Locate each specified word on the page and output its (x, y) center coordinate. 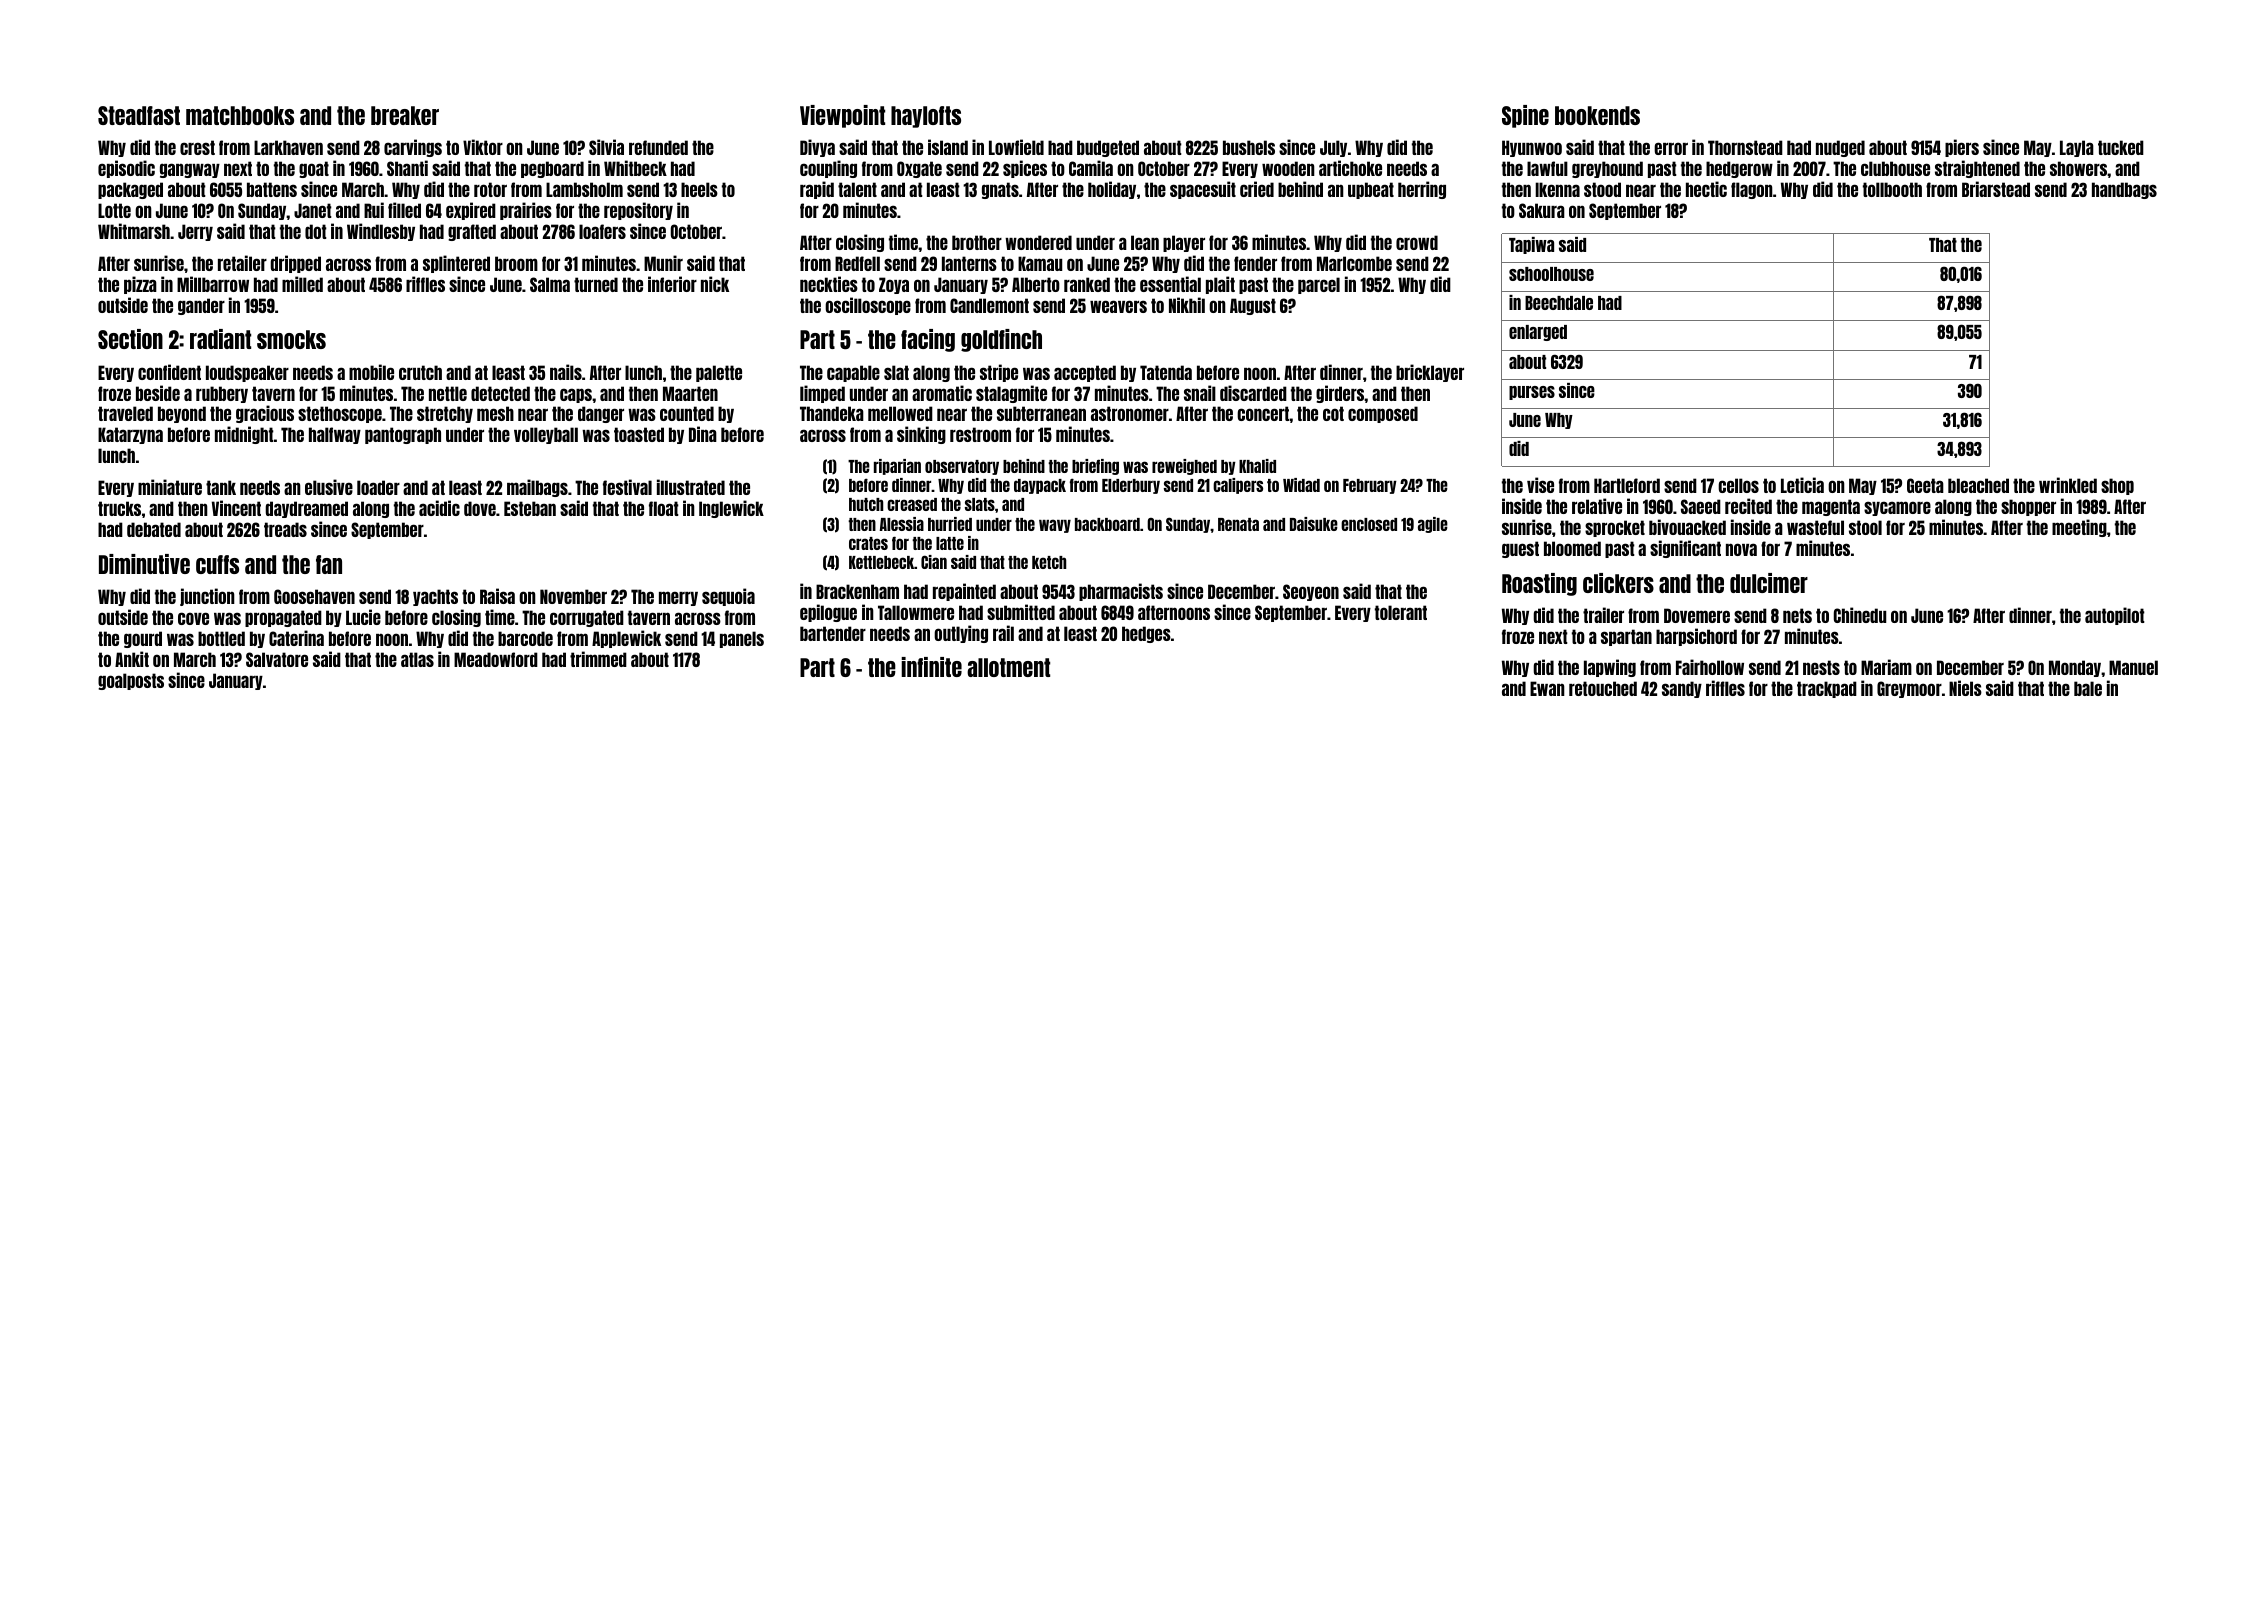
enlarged (1538, 333)
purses (1532, 393)
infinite (931, 667)
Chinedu (1860, 615)
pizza (140, 285)
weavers (1118, 306)
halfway (335, 435)
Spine (1525, 116)
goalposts (131, 681)
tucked (2121, 147)
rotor (490, 189)
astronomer (1130, 413)
